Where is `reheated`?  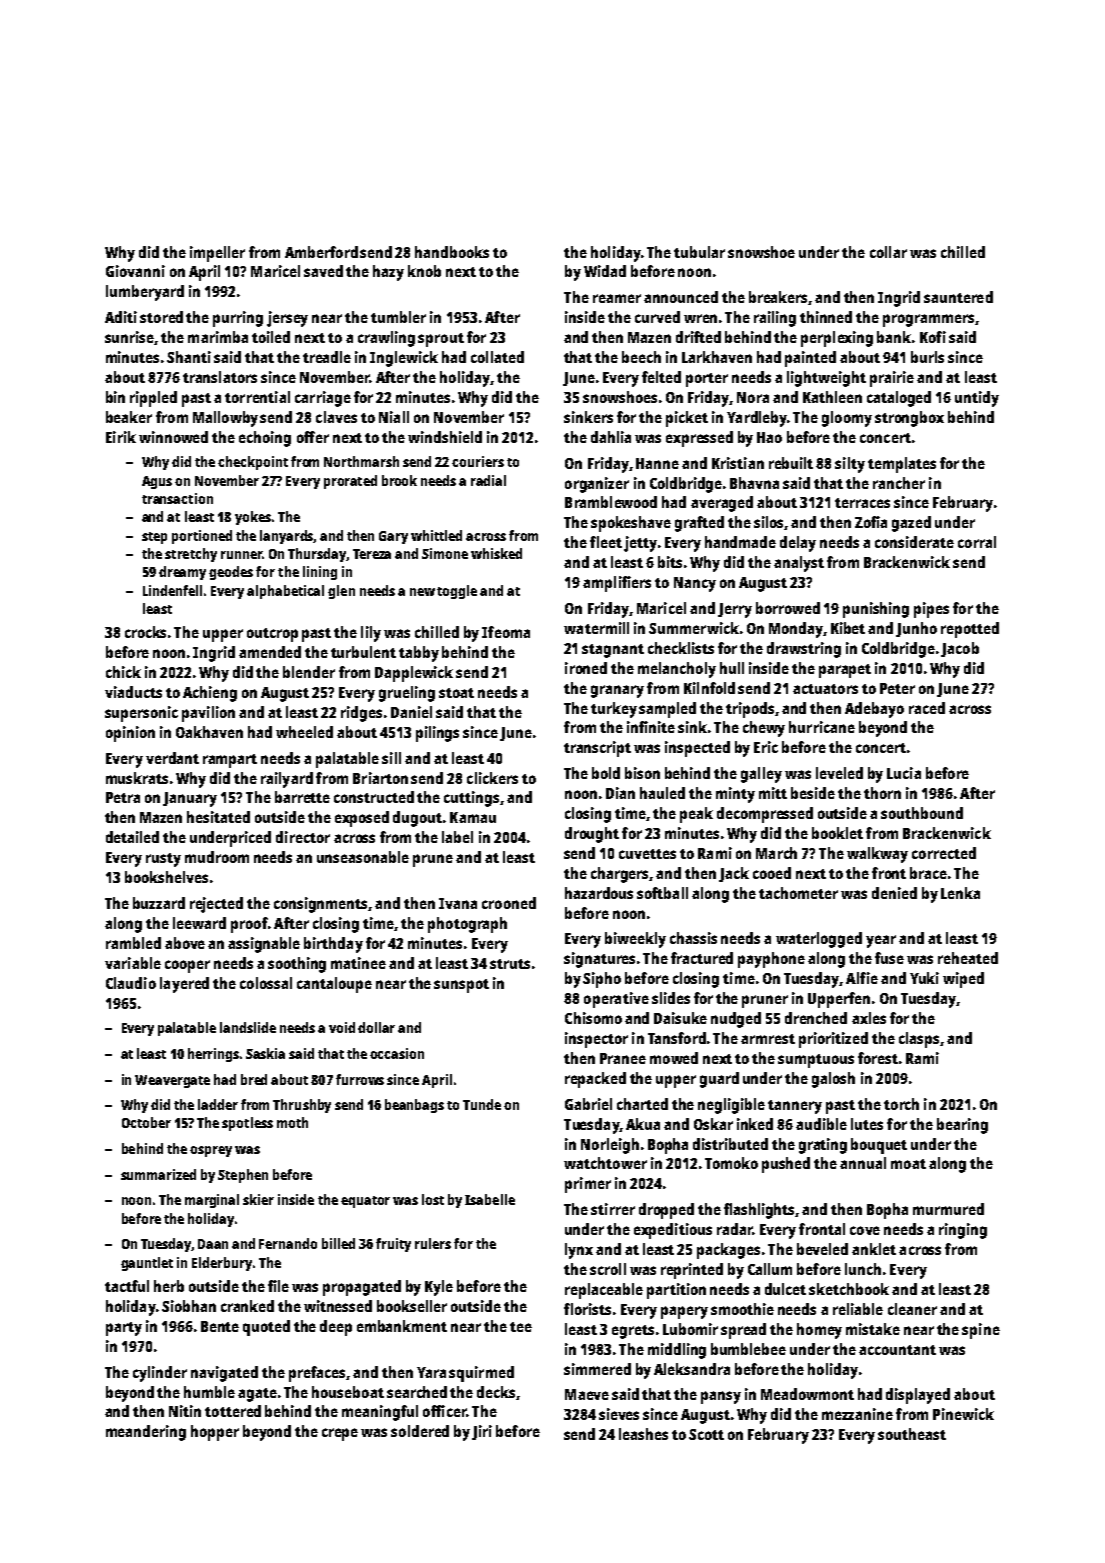 reheated is located at coordinates (968, 958).
